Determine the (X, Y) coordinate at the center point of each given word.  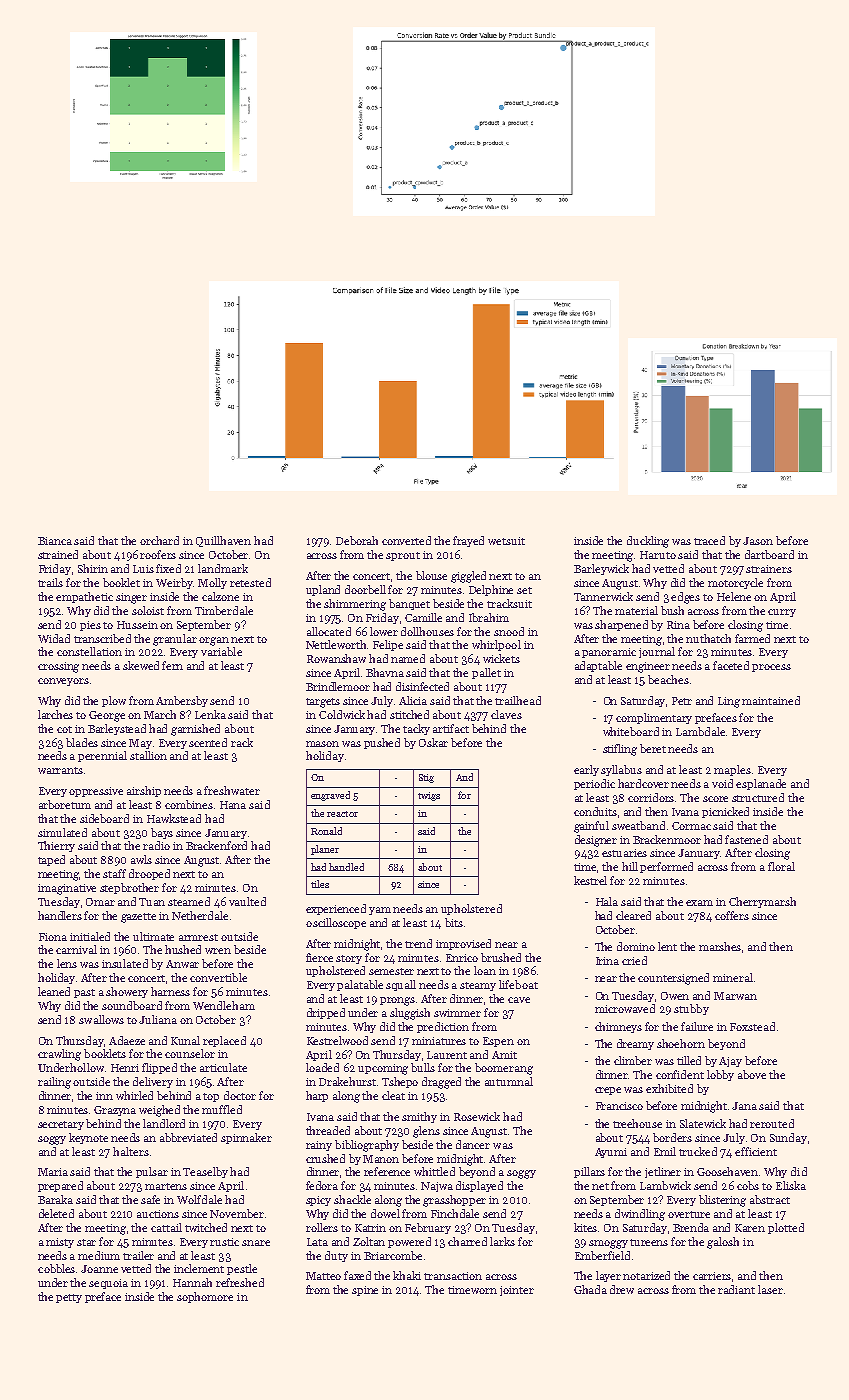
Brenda (691, 1227)
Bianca (55, 541)
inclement (199, 1268)
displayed (479, 1186)
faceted (731, 665)
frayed (468, 541)
